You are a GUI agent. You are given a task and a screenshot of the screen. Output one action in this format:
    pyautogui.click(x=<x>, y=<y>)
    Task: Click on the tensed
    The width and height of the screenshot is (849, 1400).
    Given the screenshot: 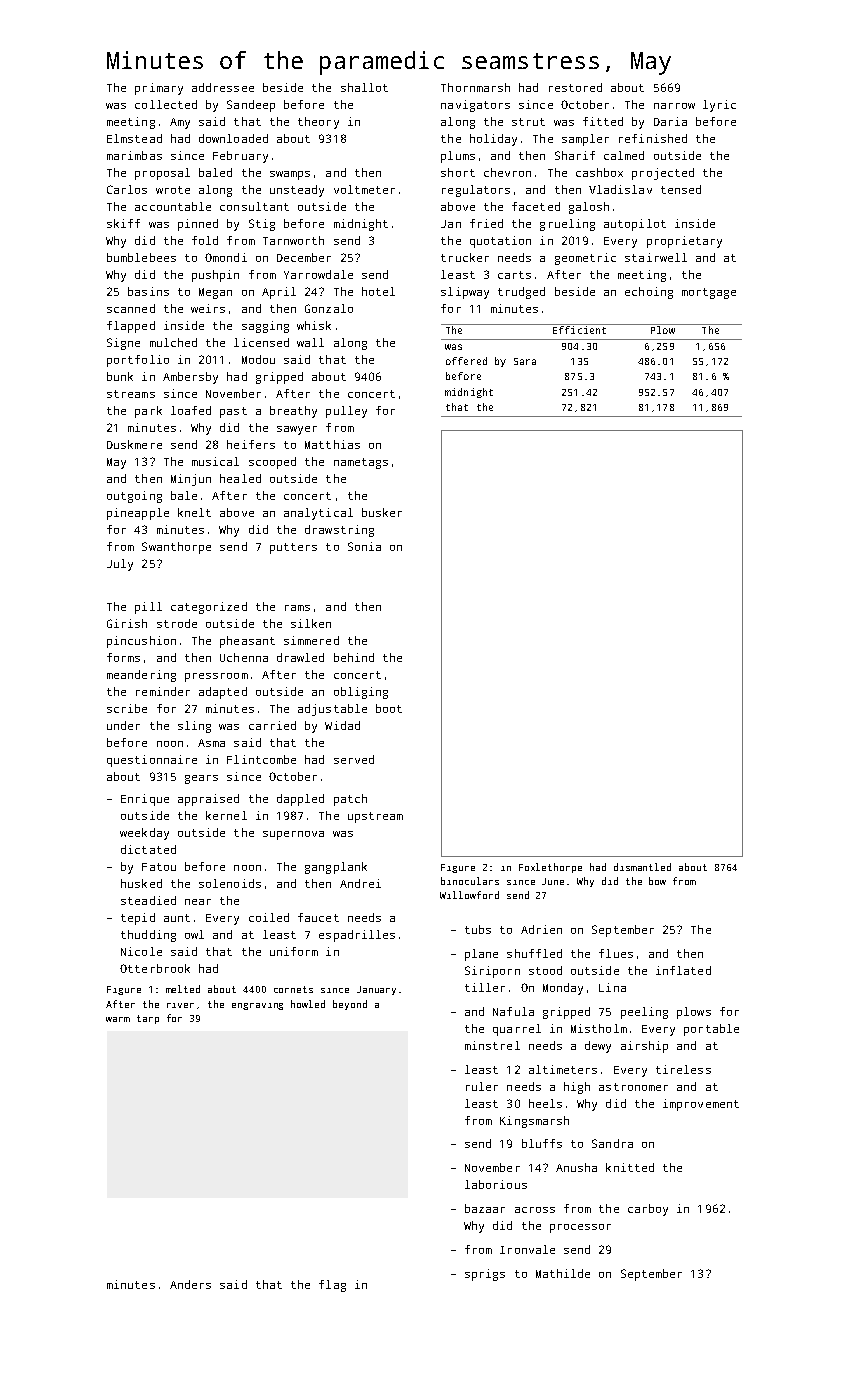 What is the action you would take?
    pyautogui.click(x=681, y=189)
